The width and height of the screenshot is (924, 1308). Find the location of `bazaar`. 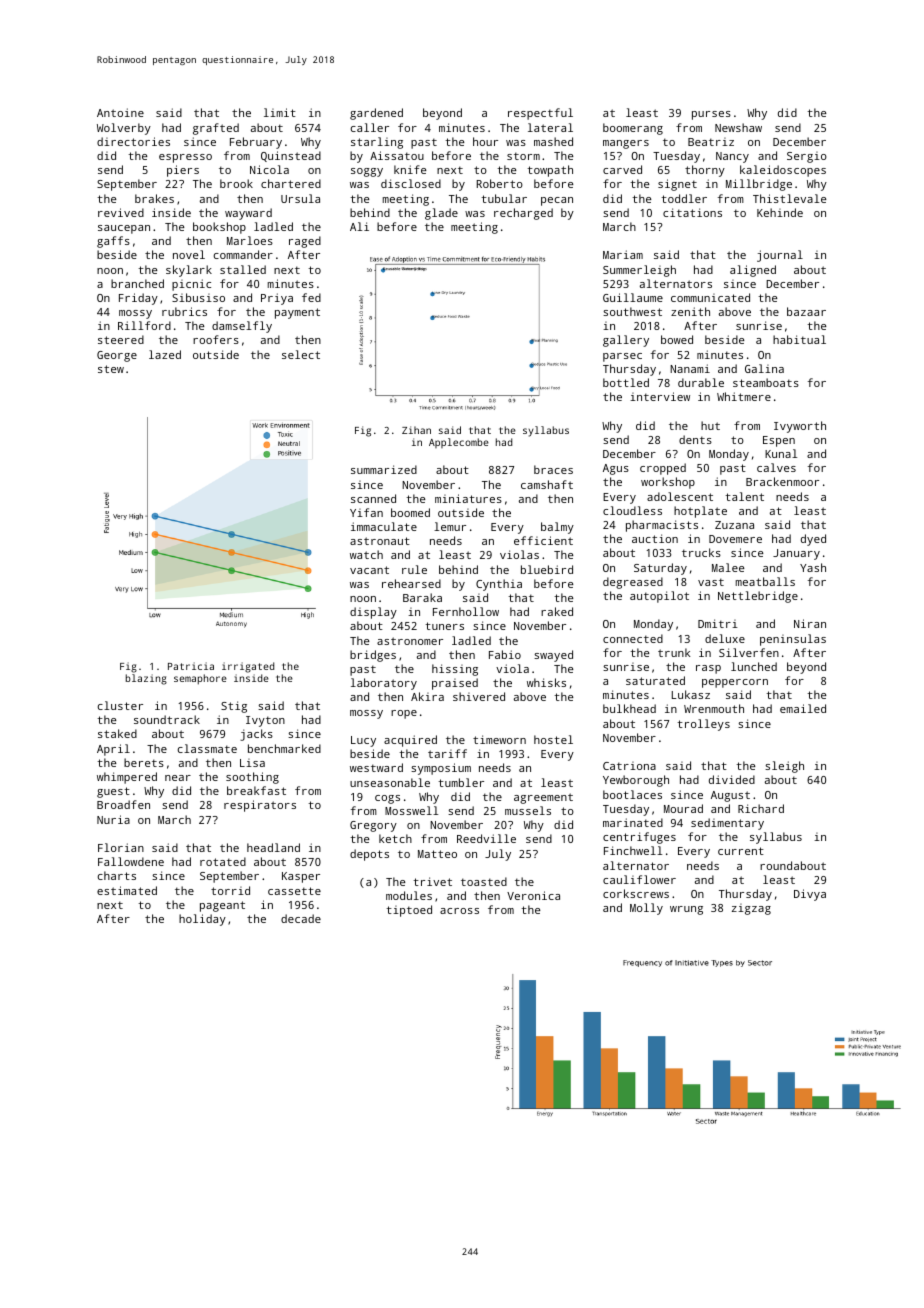

bazaar is located at coordinates (806, 311).
